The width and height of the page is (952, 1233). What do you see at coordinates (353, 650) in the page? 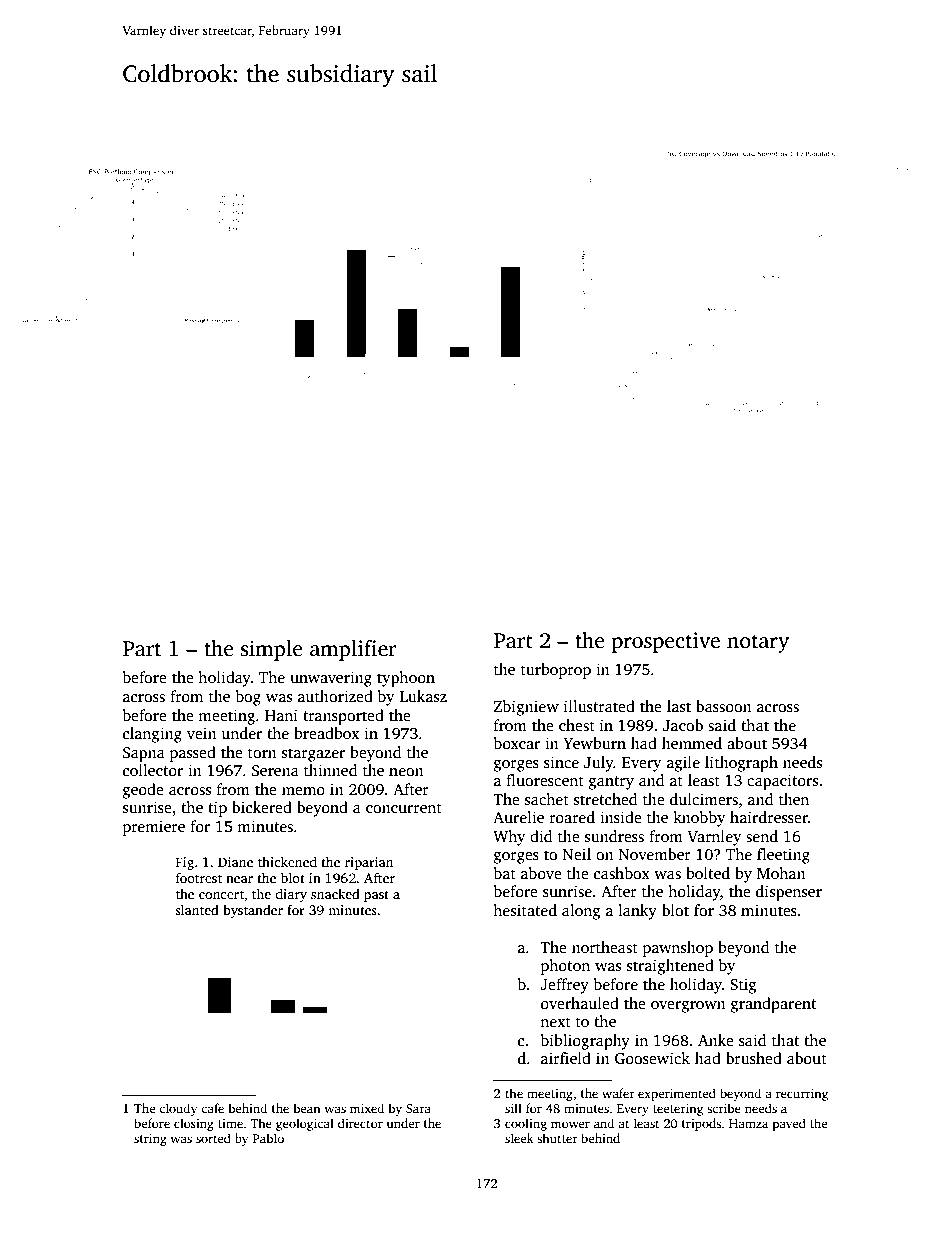
I see `amplifier` at bounding box center [353, 650].
